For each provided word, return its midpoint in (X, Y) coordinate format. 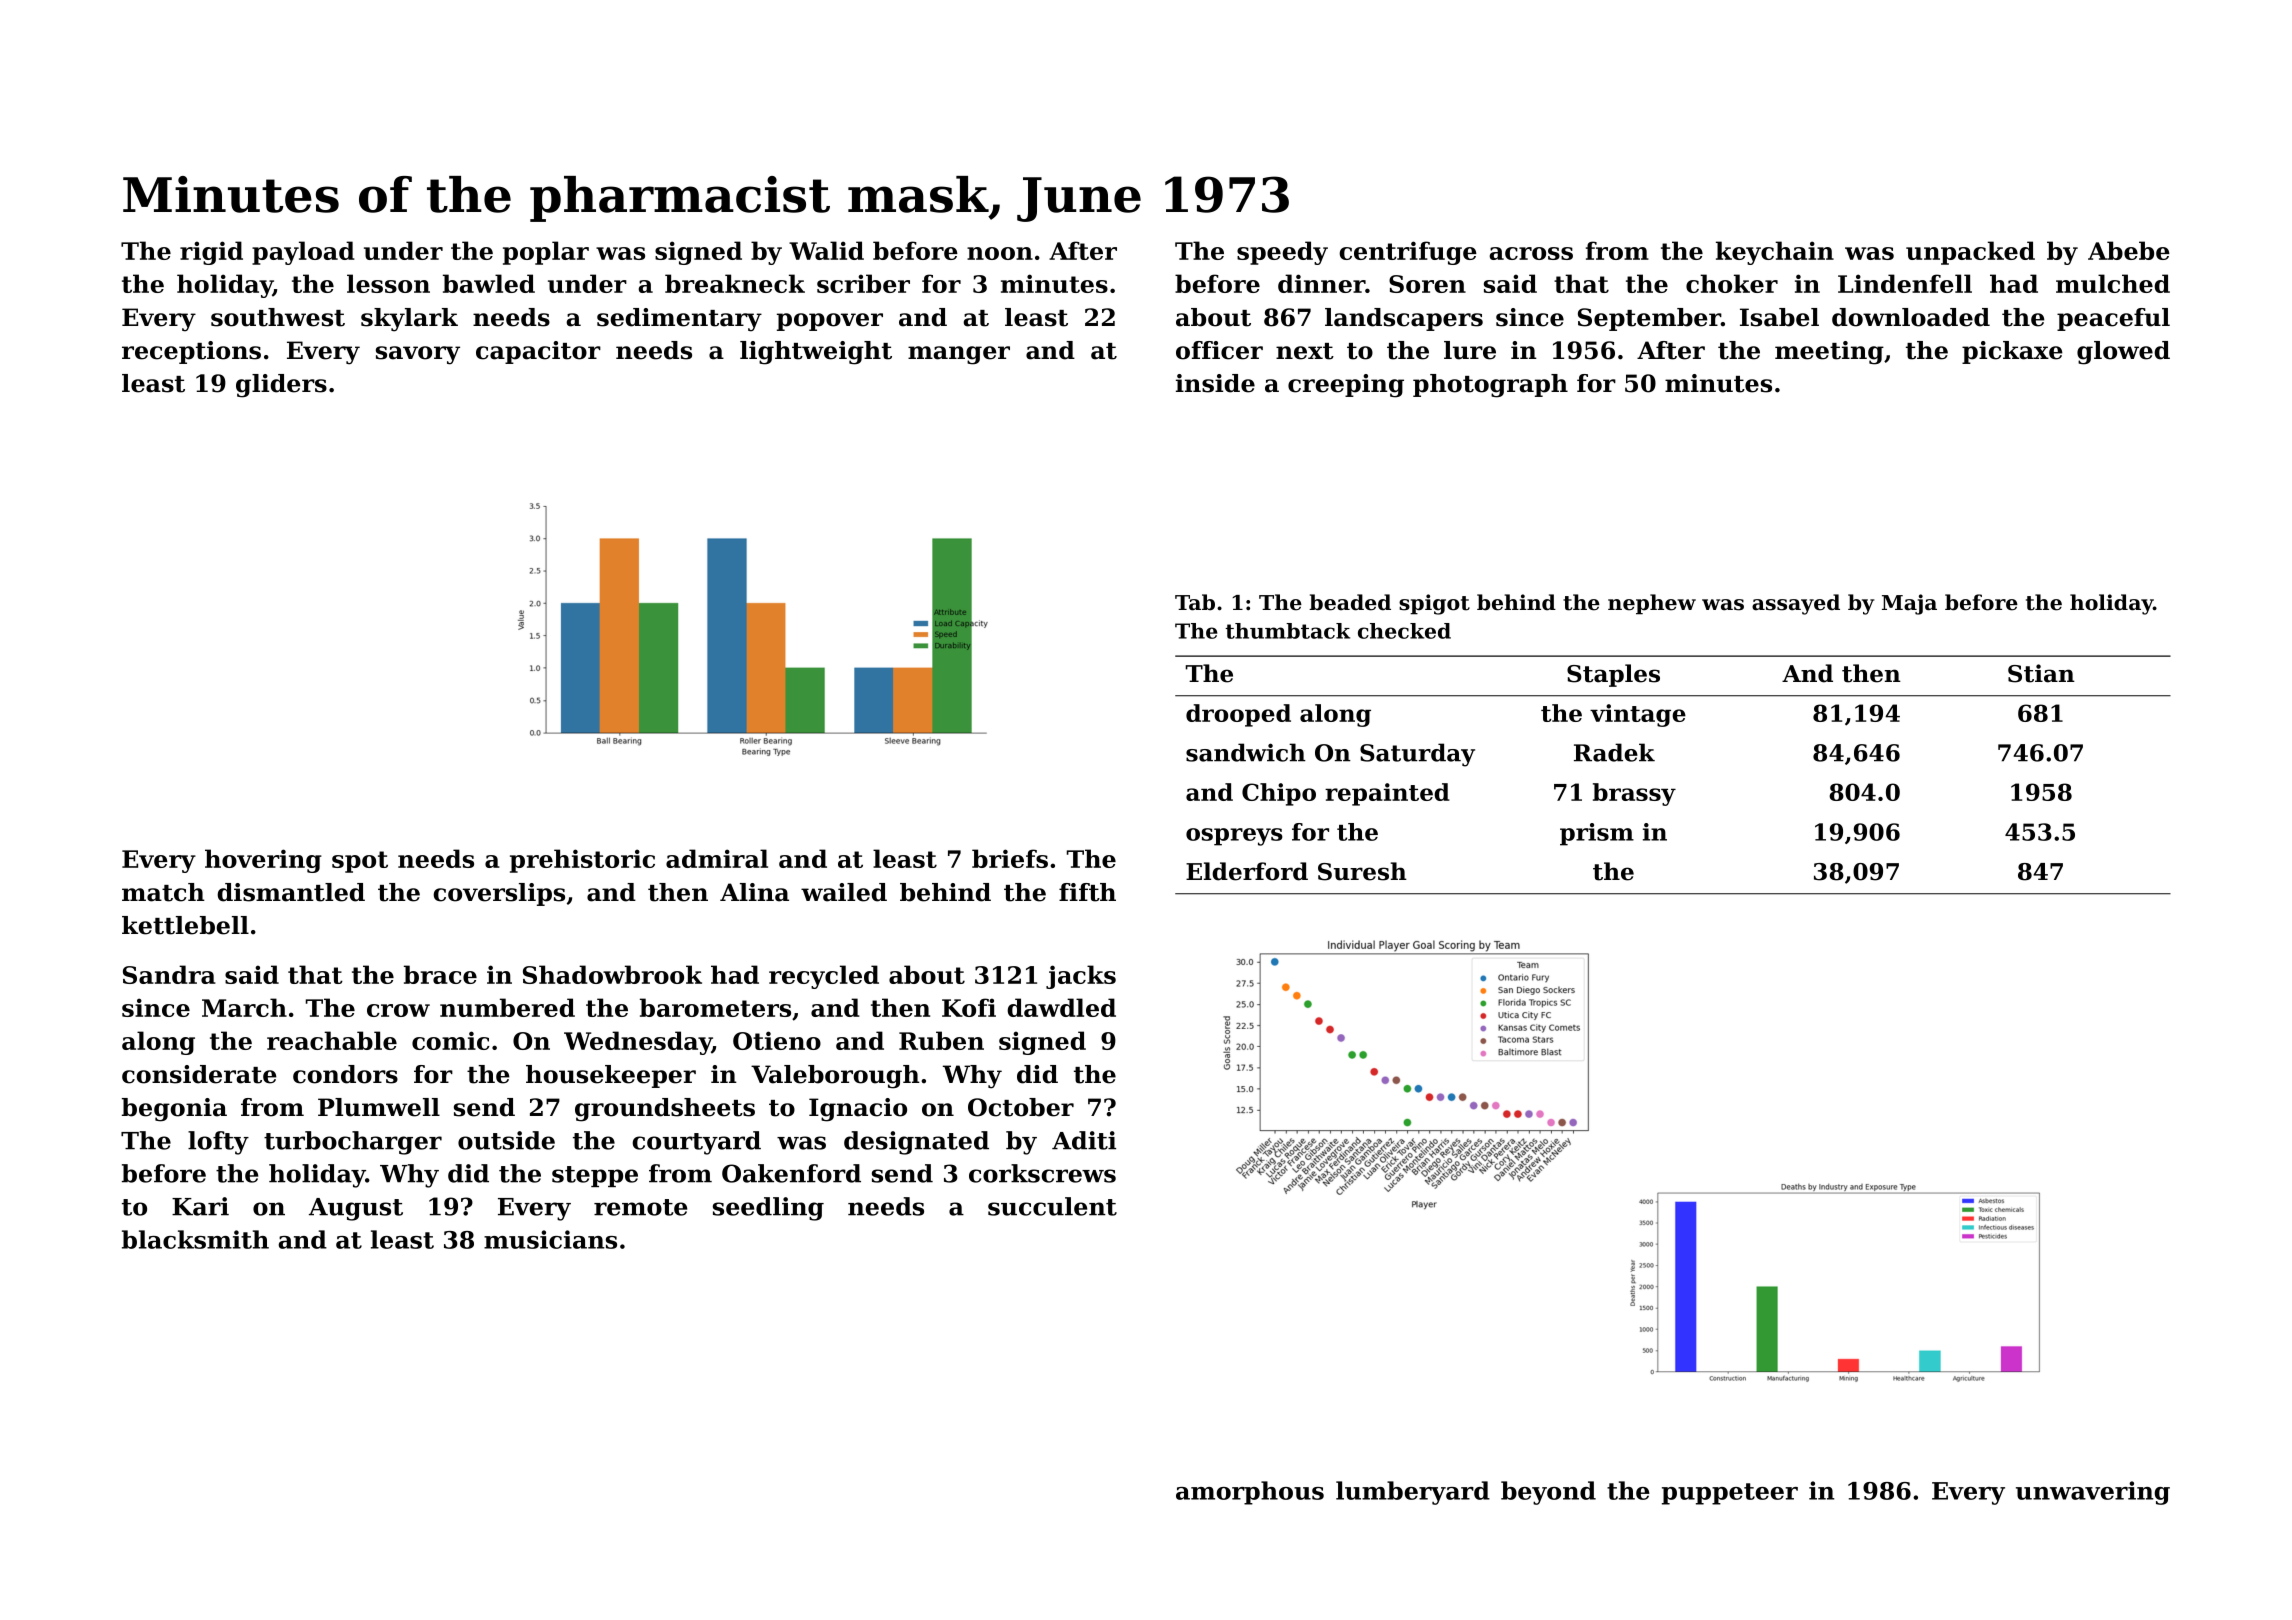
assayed (1796, 604)
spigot (1434, 604)
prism (1597, 834)
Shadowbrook (612, 974)
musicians (550, 1239)
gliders (281, 386)
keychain (1775, 253)
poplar (546, 253)
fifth (1087, 892)
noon (1000, 253)
